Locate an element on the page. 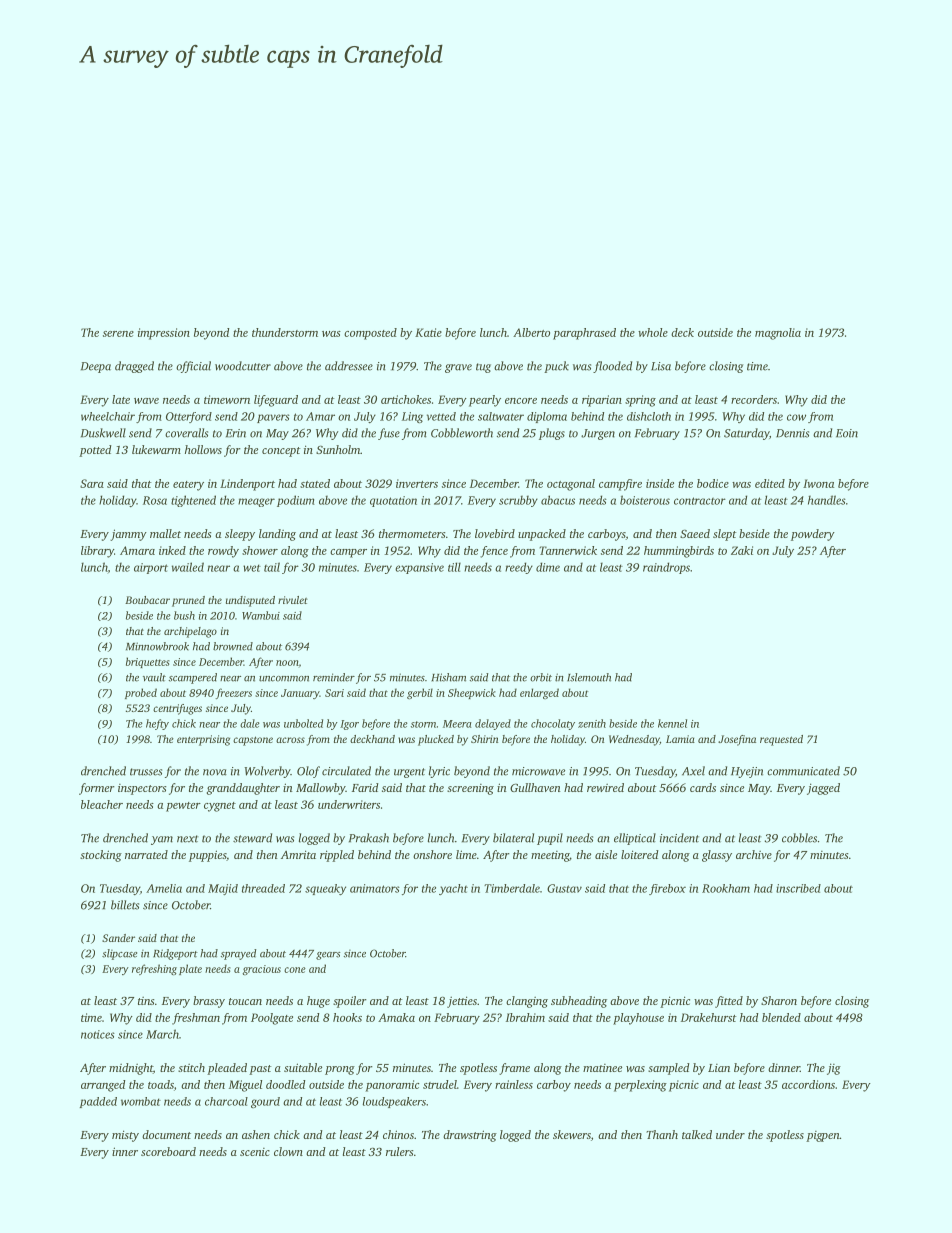 The image size is (952, 1233). official is located at coordinates (193, 367).
